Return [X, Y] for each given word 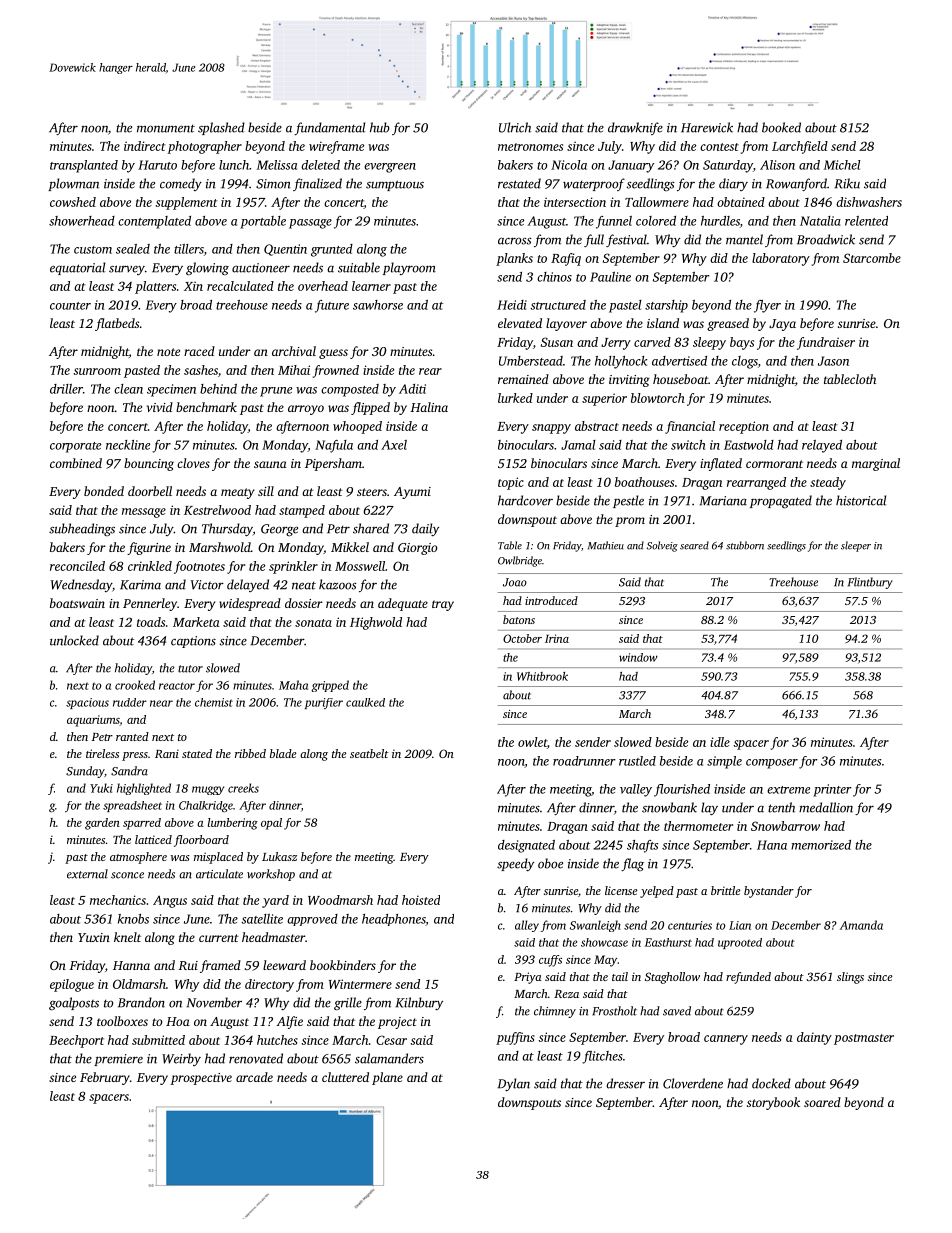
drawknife [635, 128]
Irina [557, 638]
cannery [726, 1040]
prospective [201, 1079]
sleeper [856, 546]
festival [626, 240]
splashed [221, 128]
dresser [625, 1083]
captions [193, 642]
